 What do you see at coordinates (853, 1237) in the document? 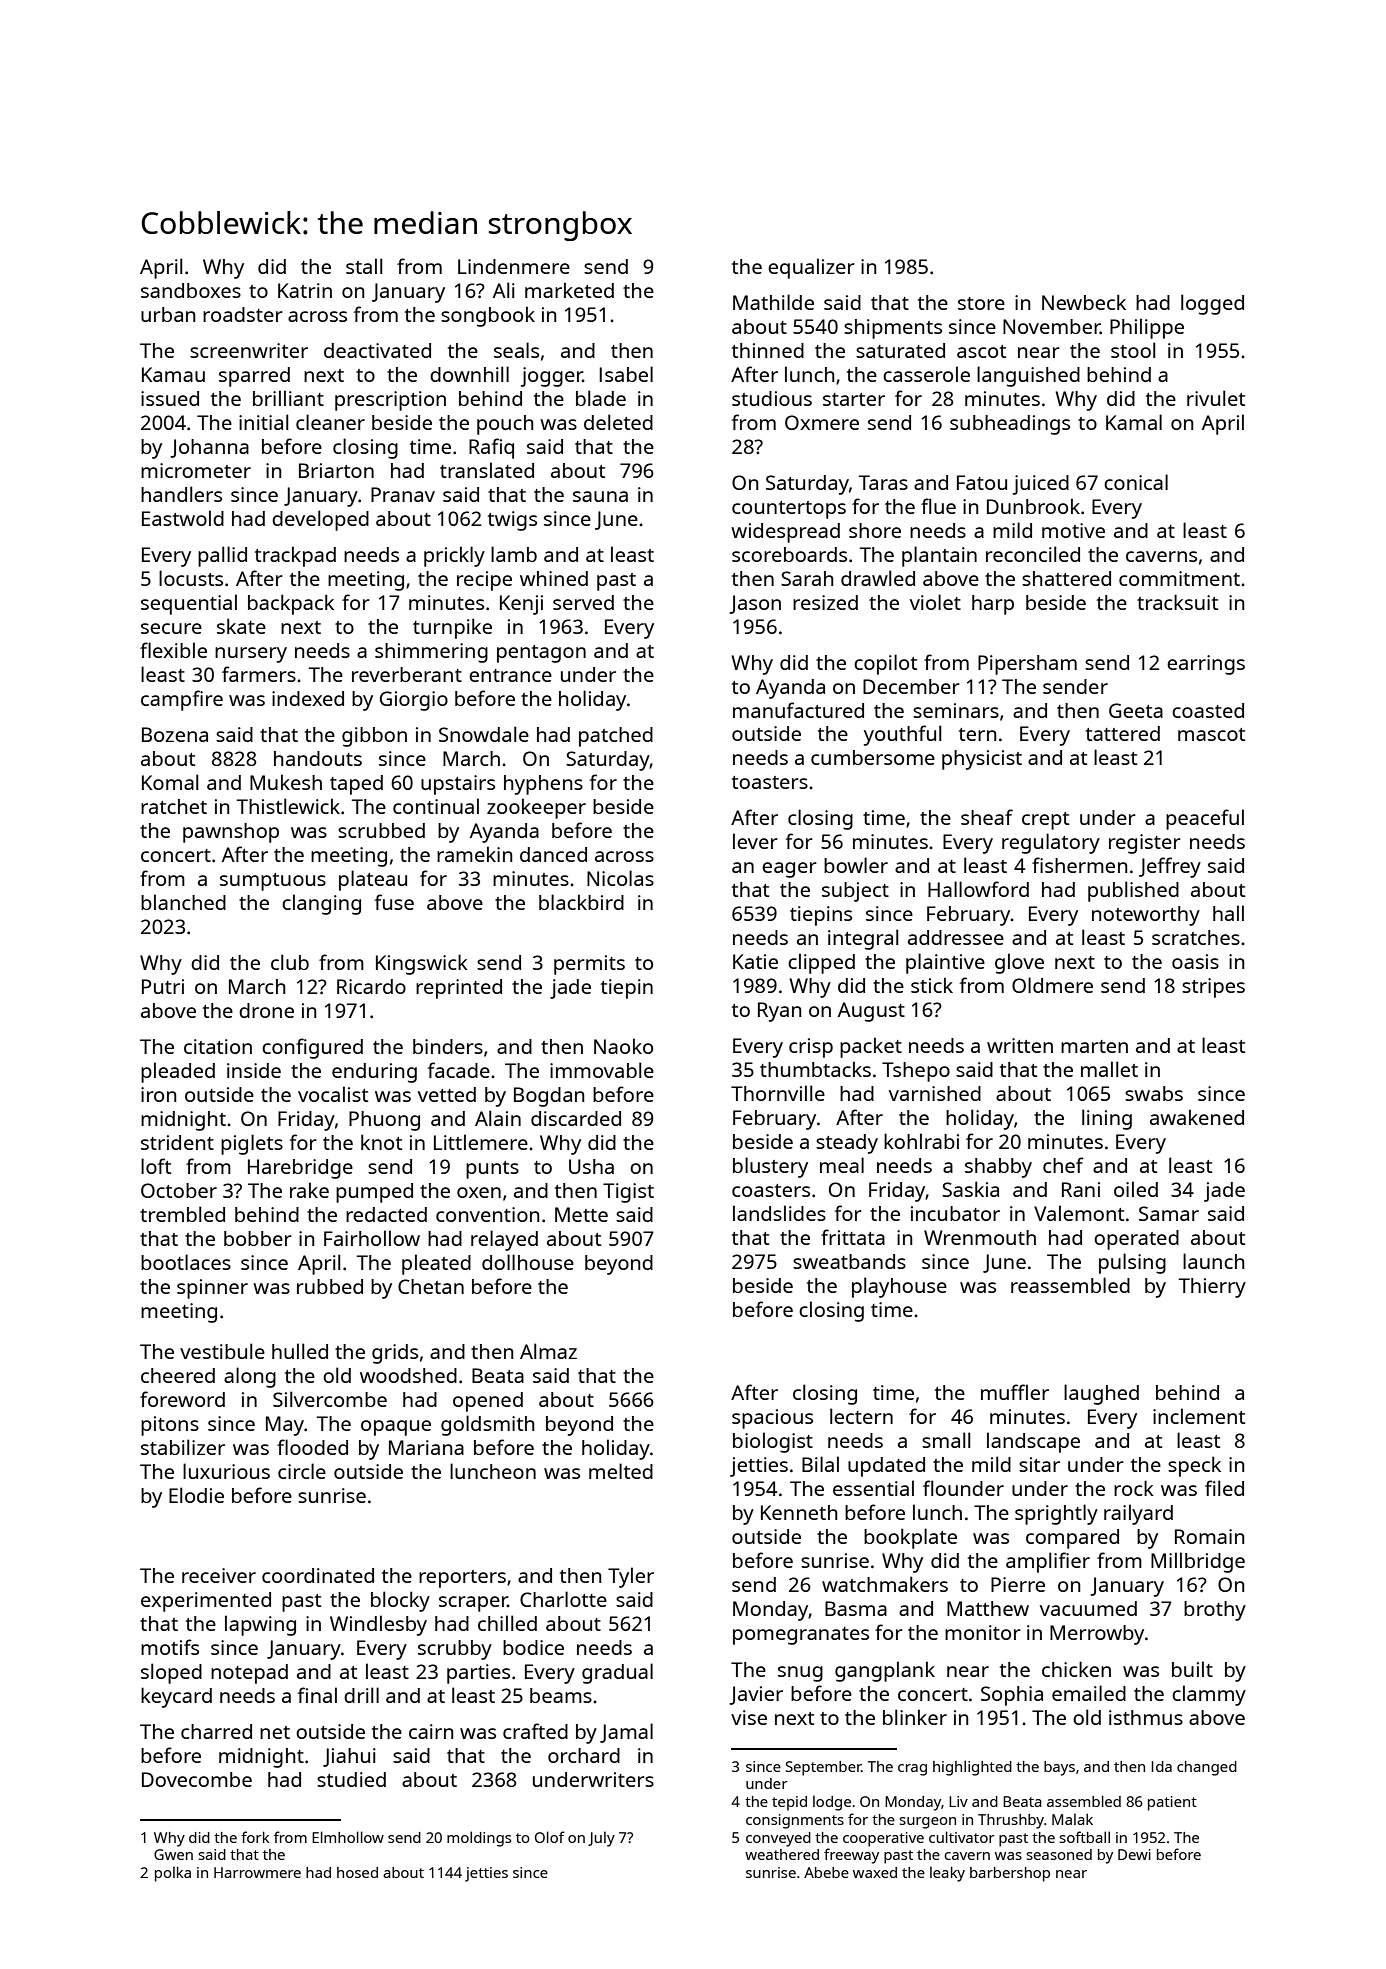
I see `frittata` at bounding box center [853, 1237].
